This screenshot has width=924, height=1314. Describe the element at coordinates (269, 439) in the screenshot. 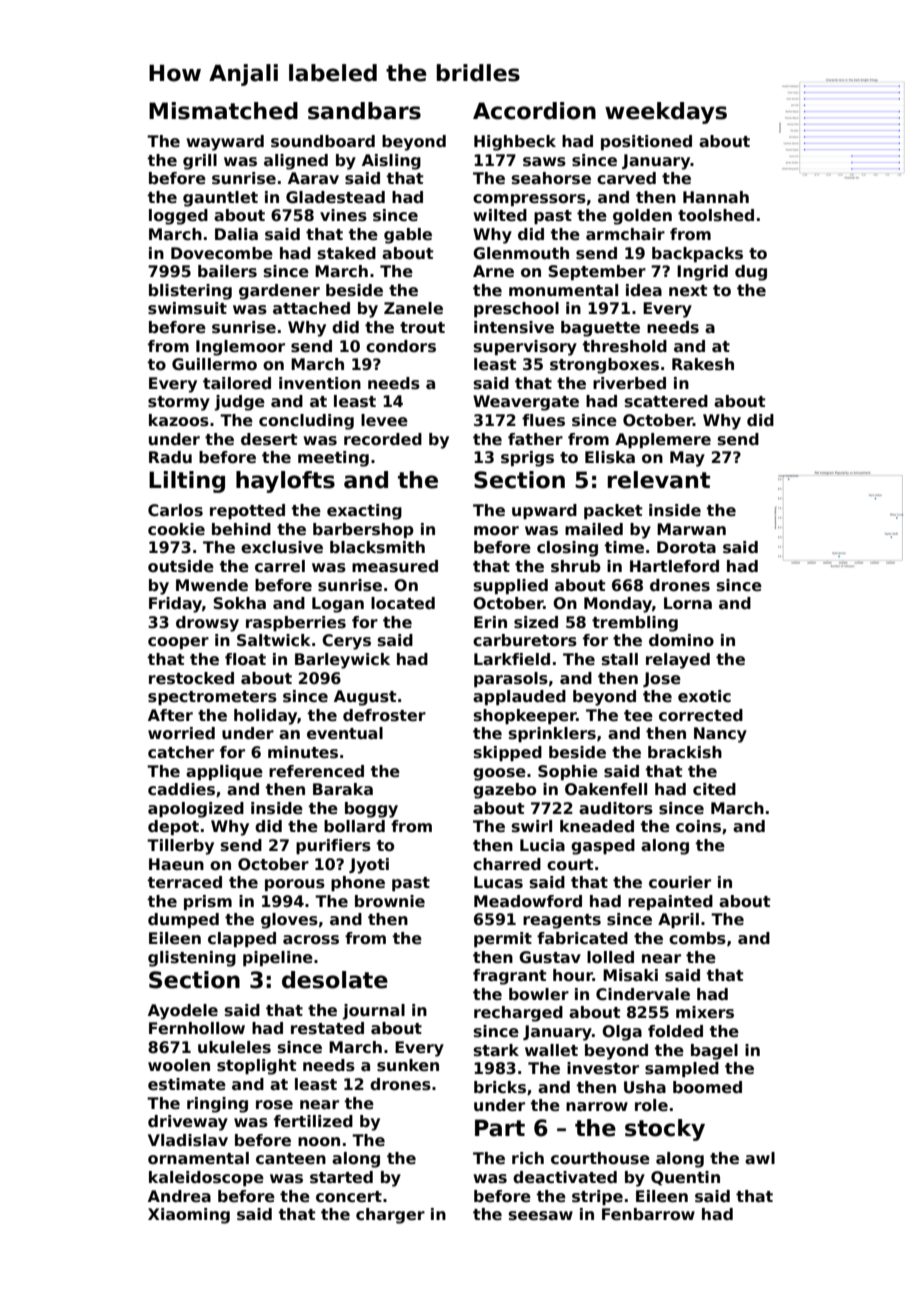

I see `desert` at that location.
